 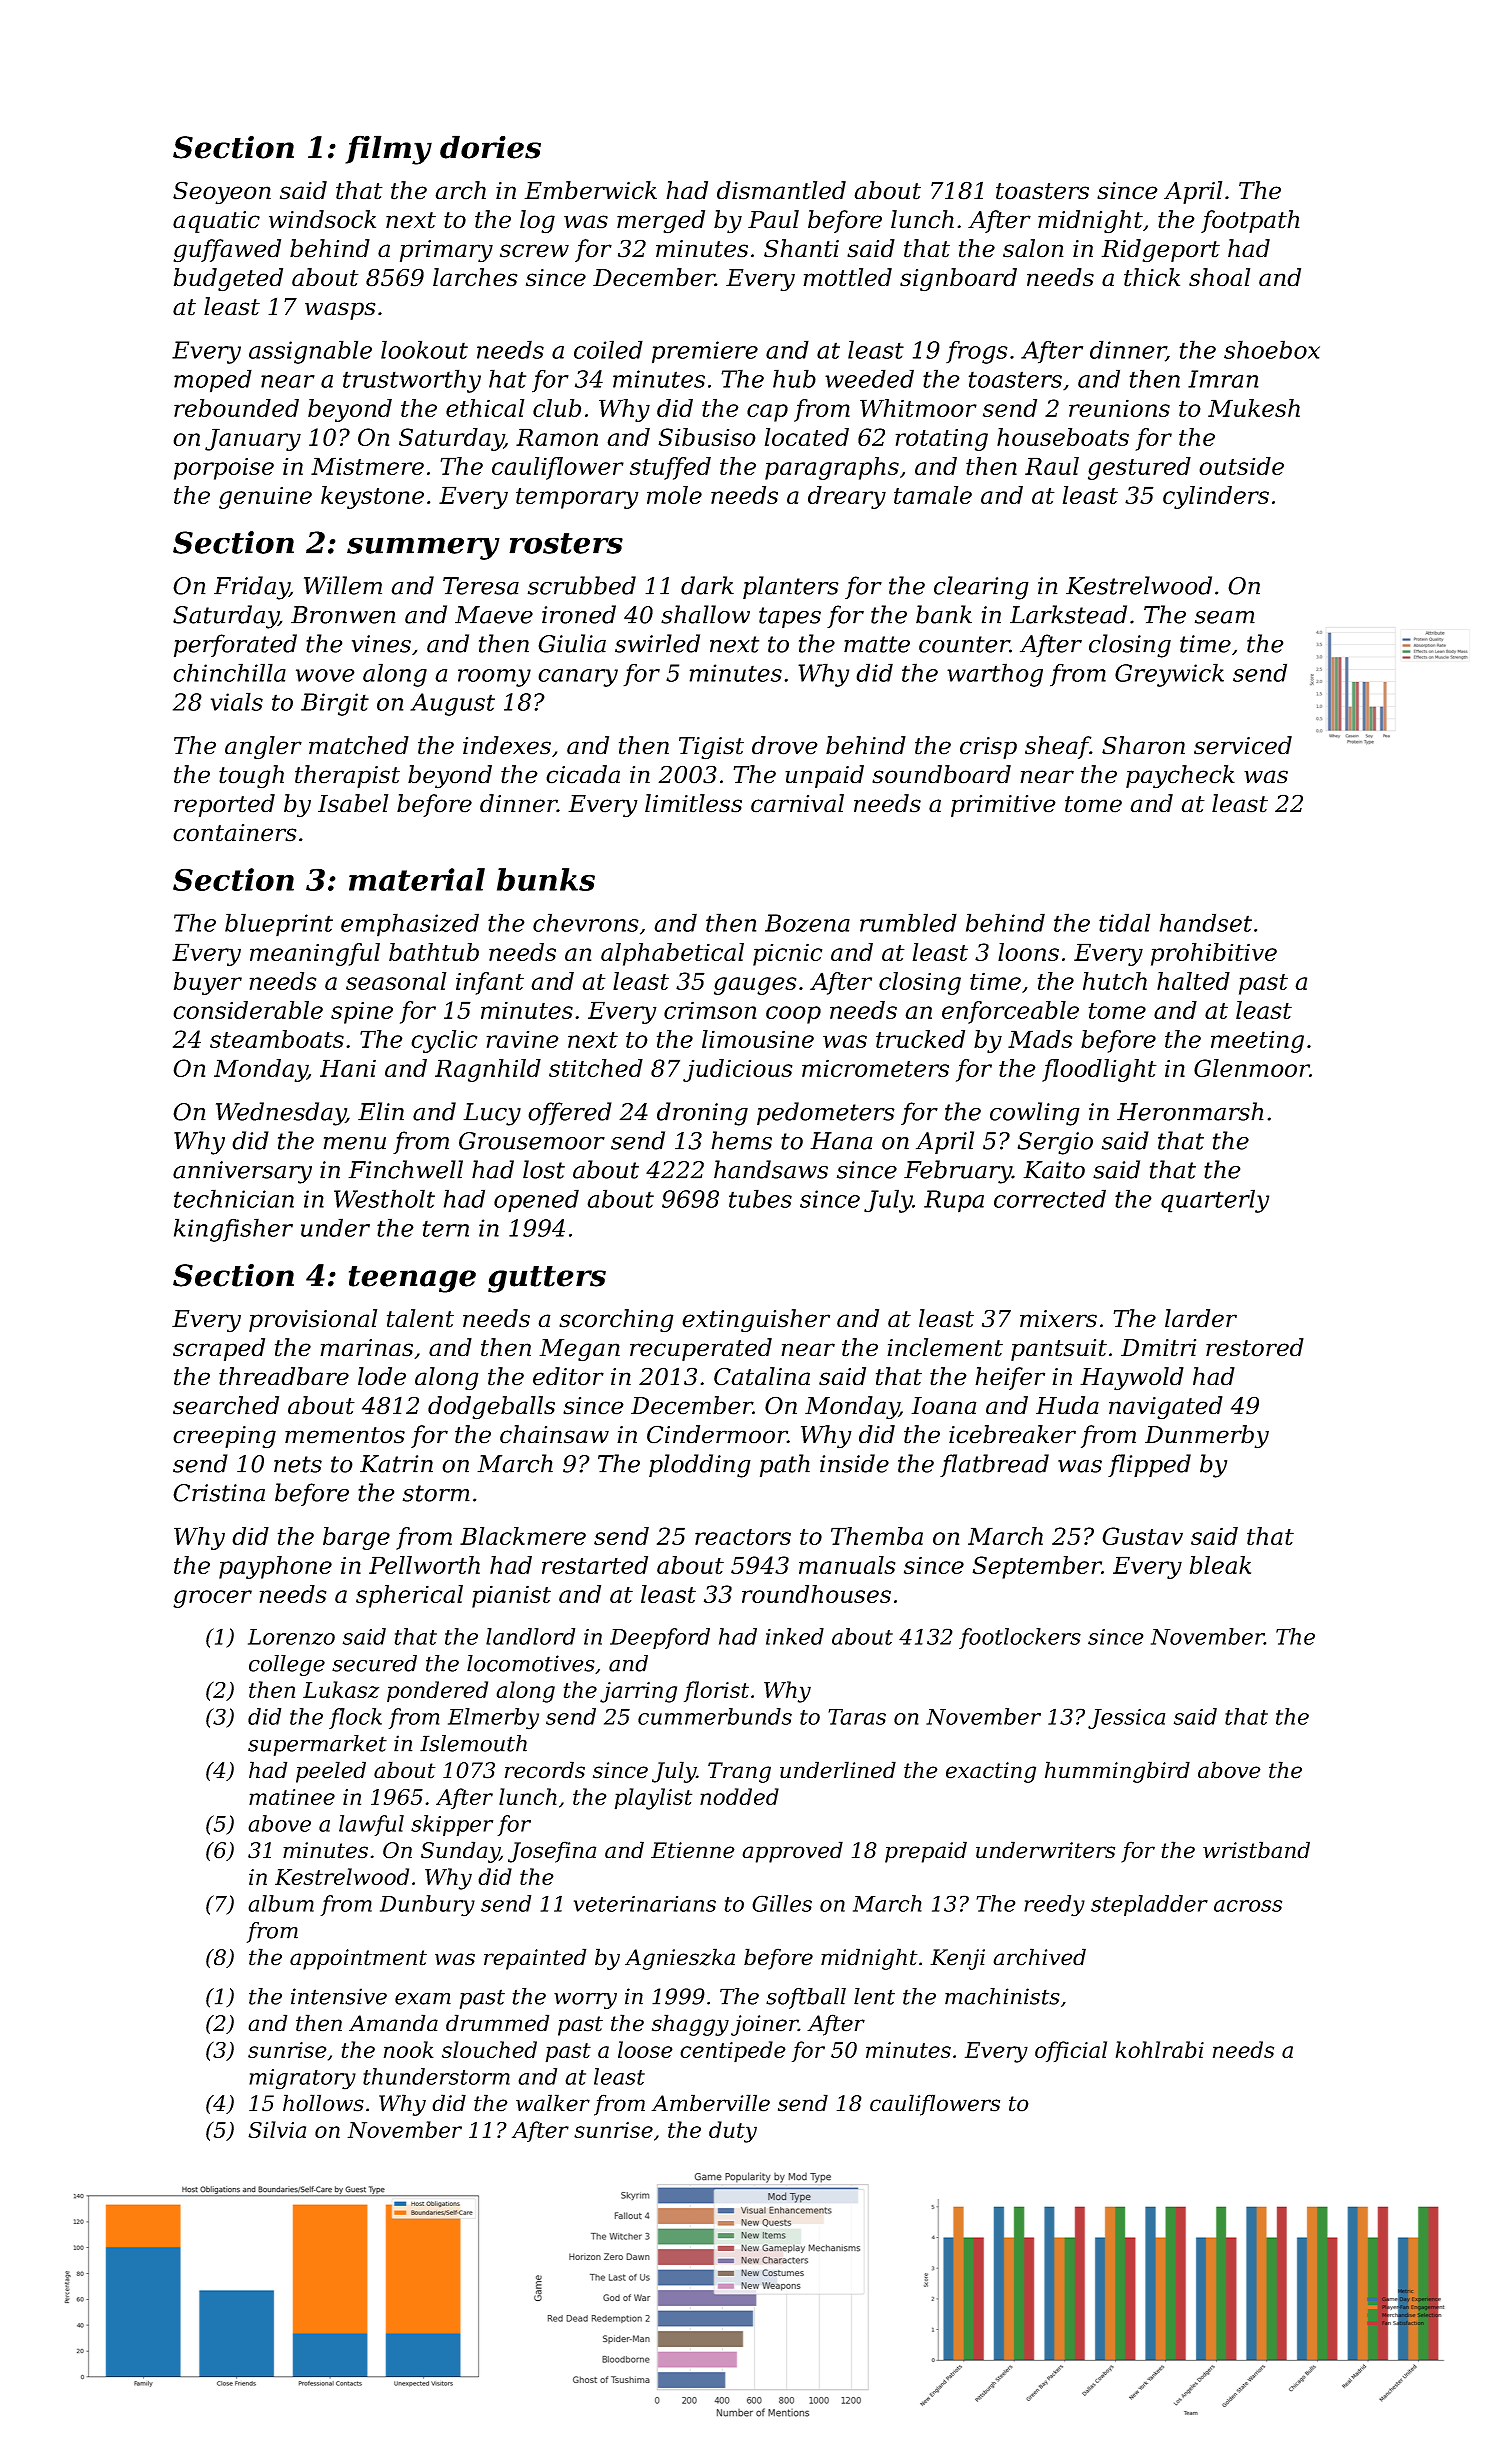 What do you see at coordinates (224, 1437) in the page?
I see `creeping` at bounding box center [224, 1437].
